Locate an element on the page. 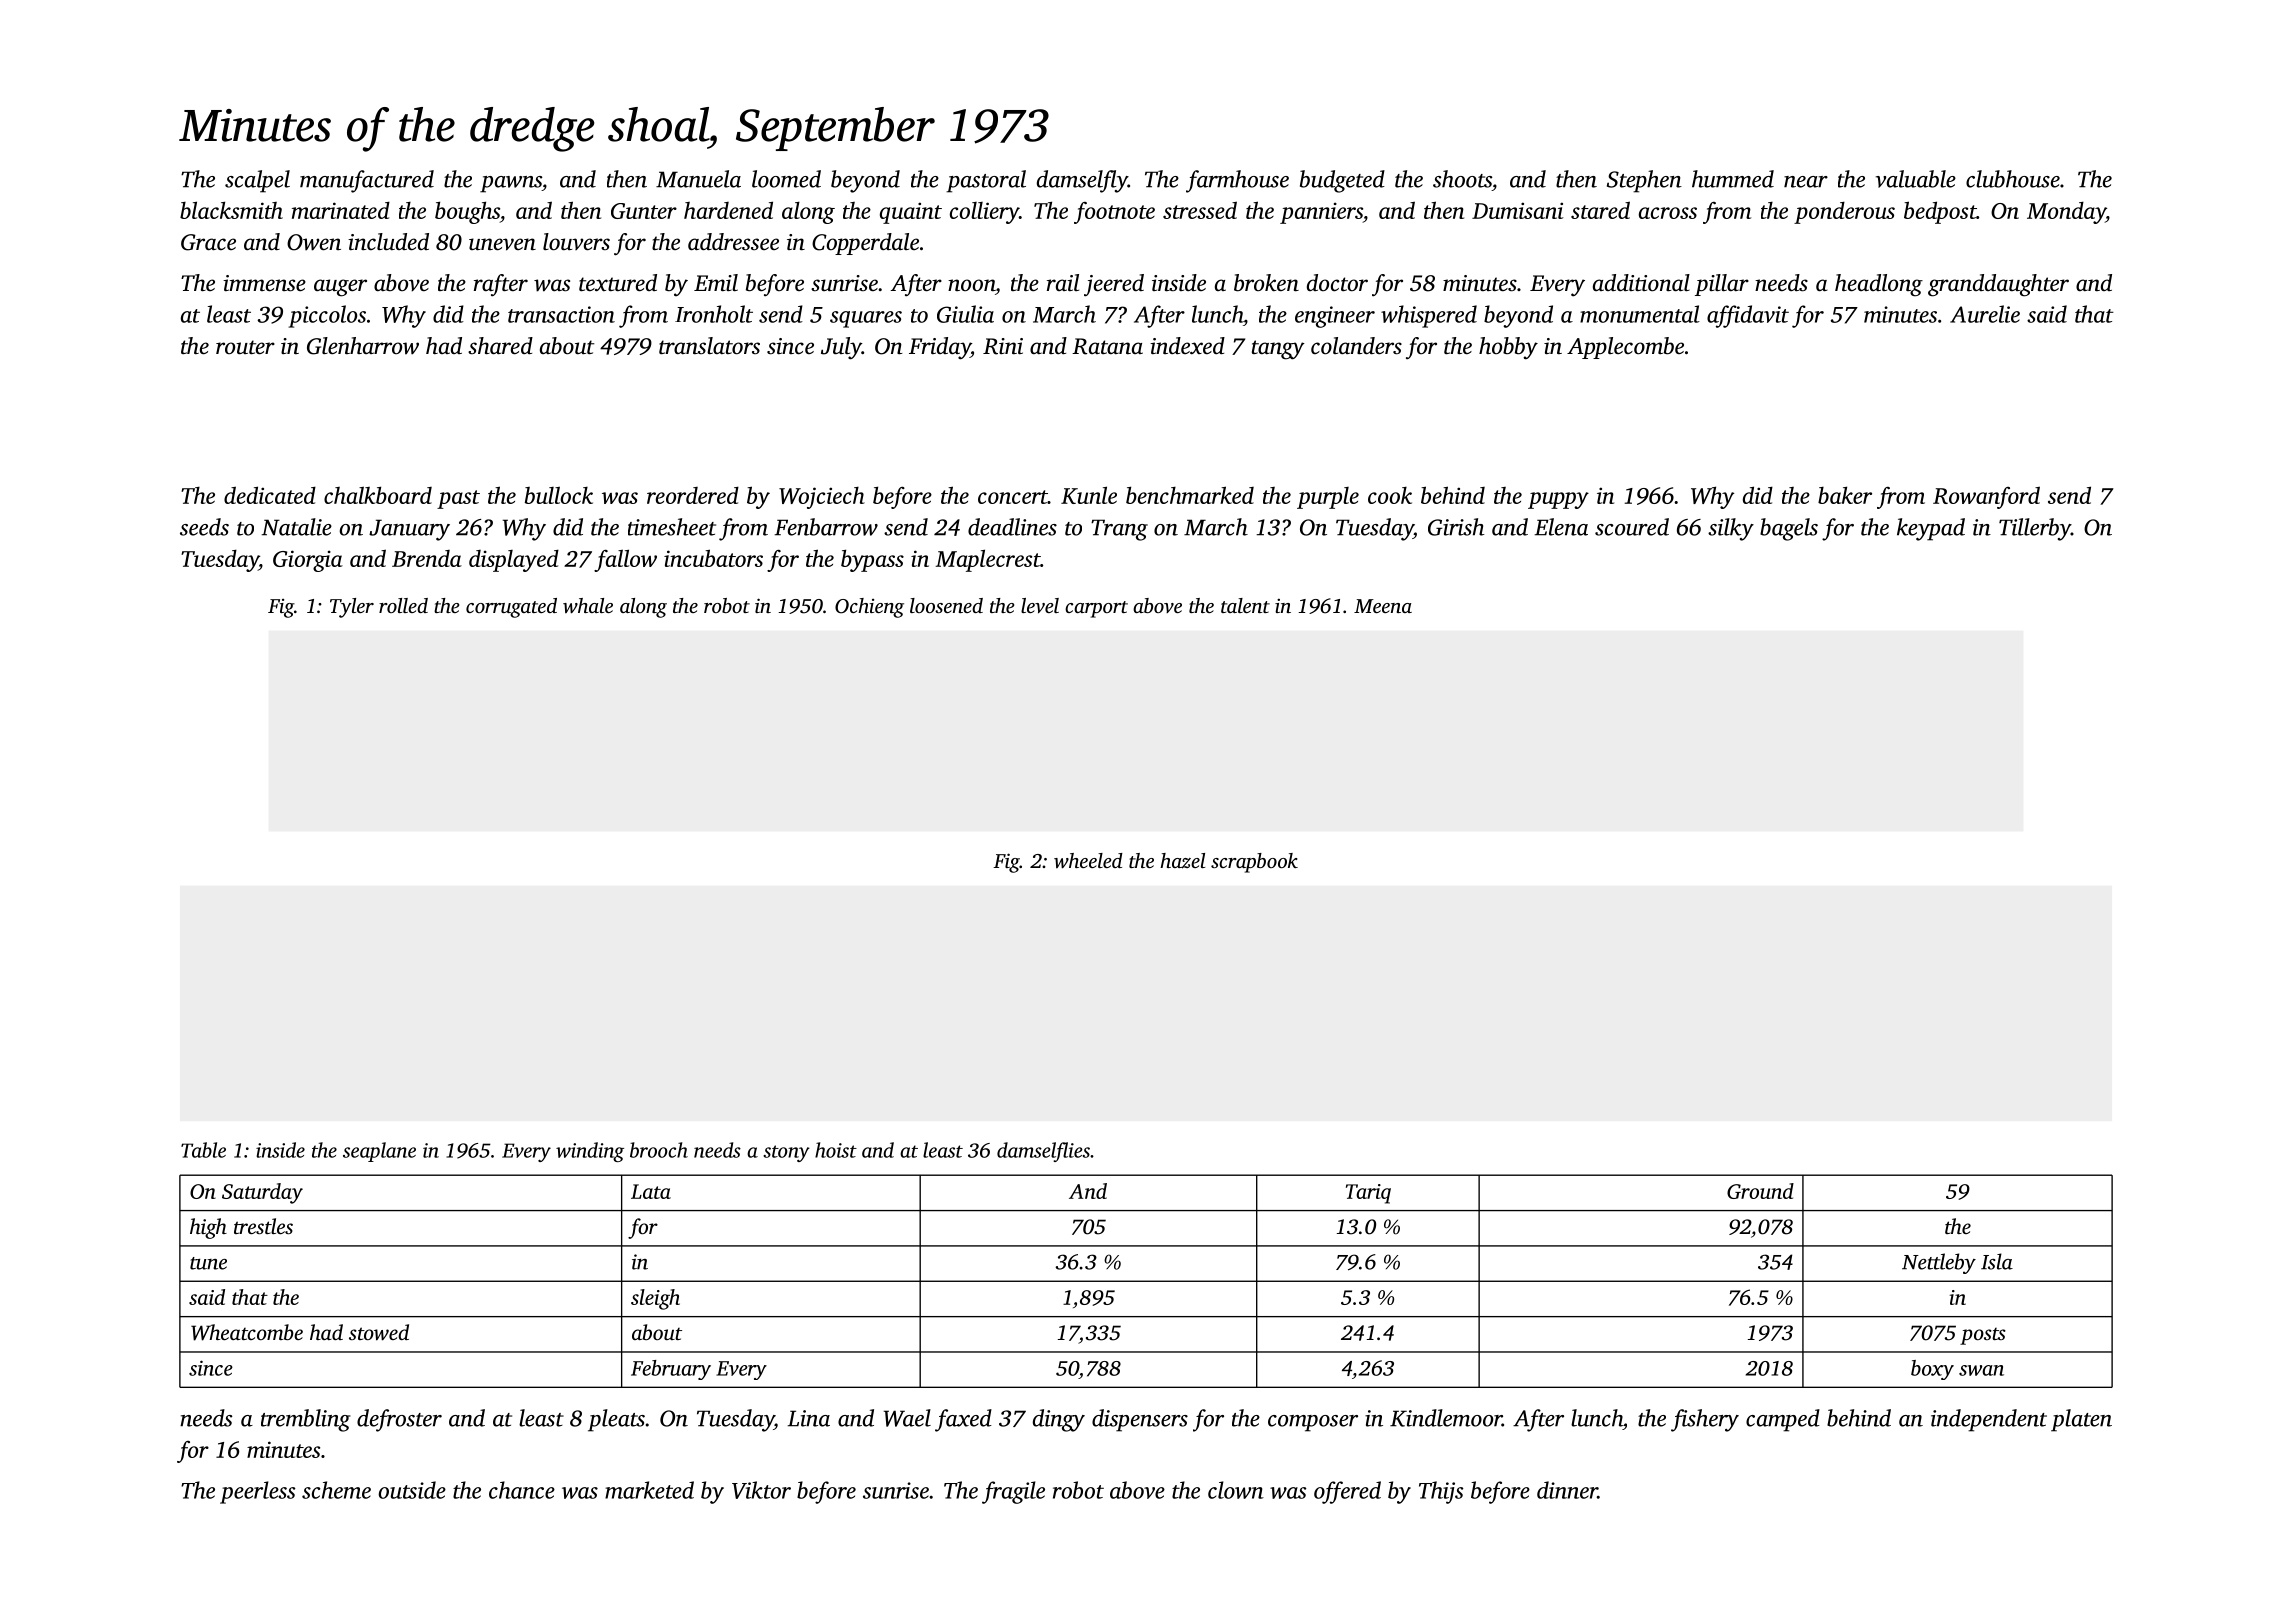 This document has width=2292, height=1620. addressee is located at coordinates (733, 242).
